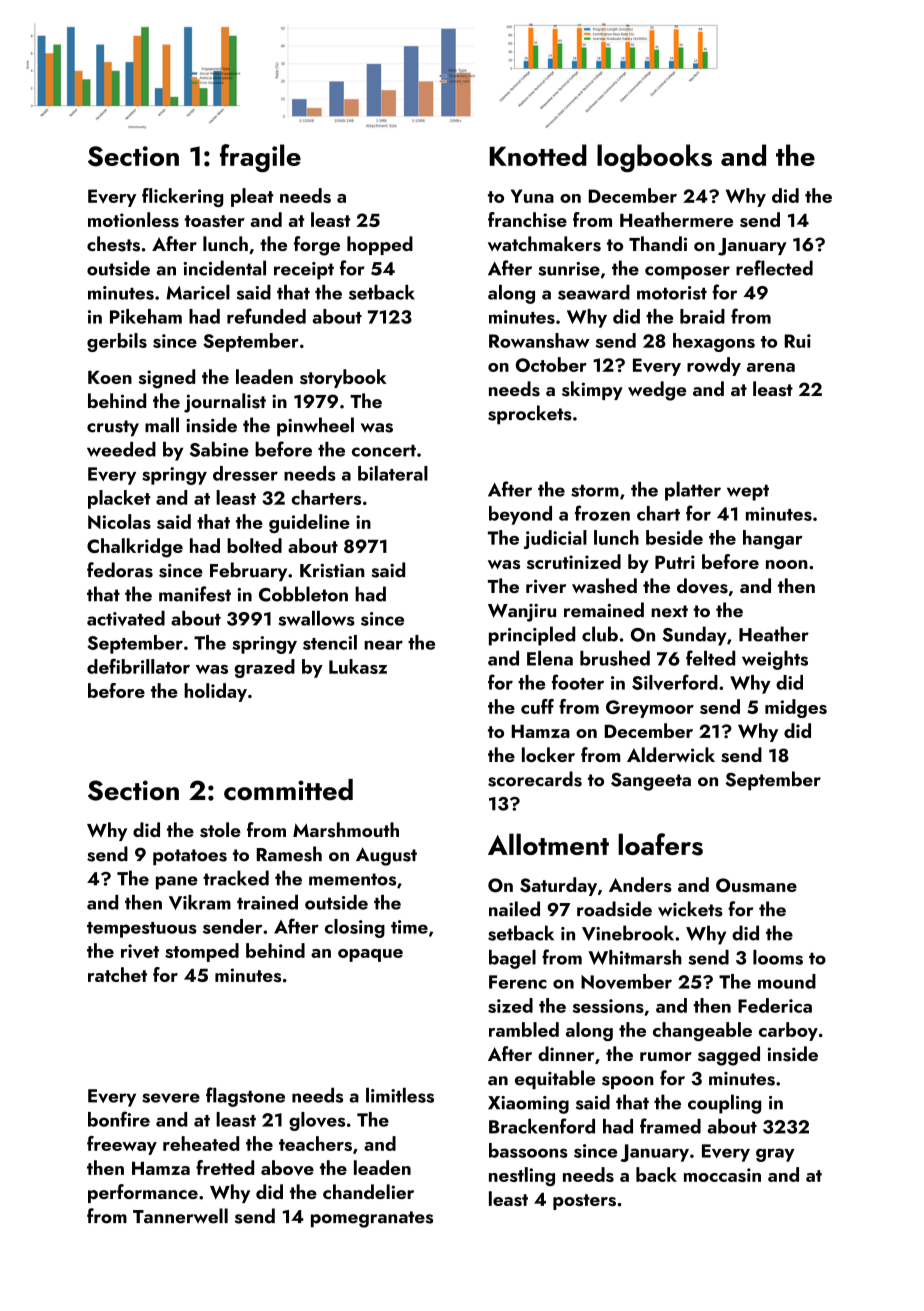 The height and width of the image is (1311, 924). What do you see at coordinates (380, 245) in the image?
I see `hopped` at bounding box center [380, 245].
